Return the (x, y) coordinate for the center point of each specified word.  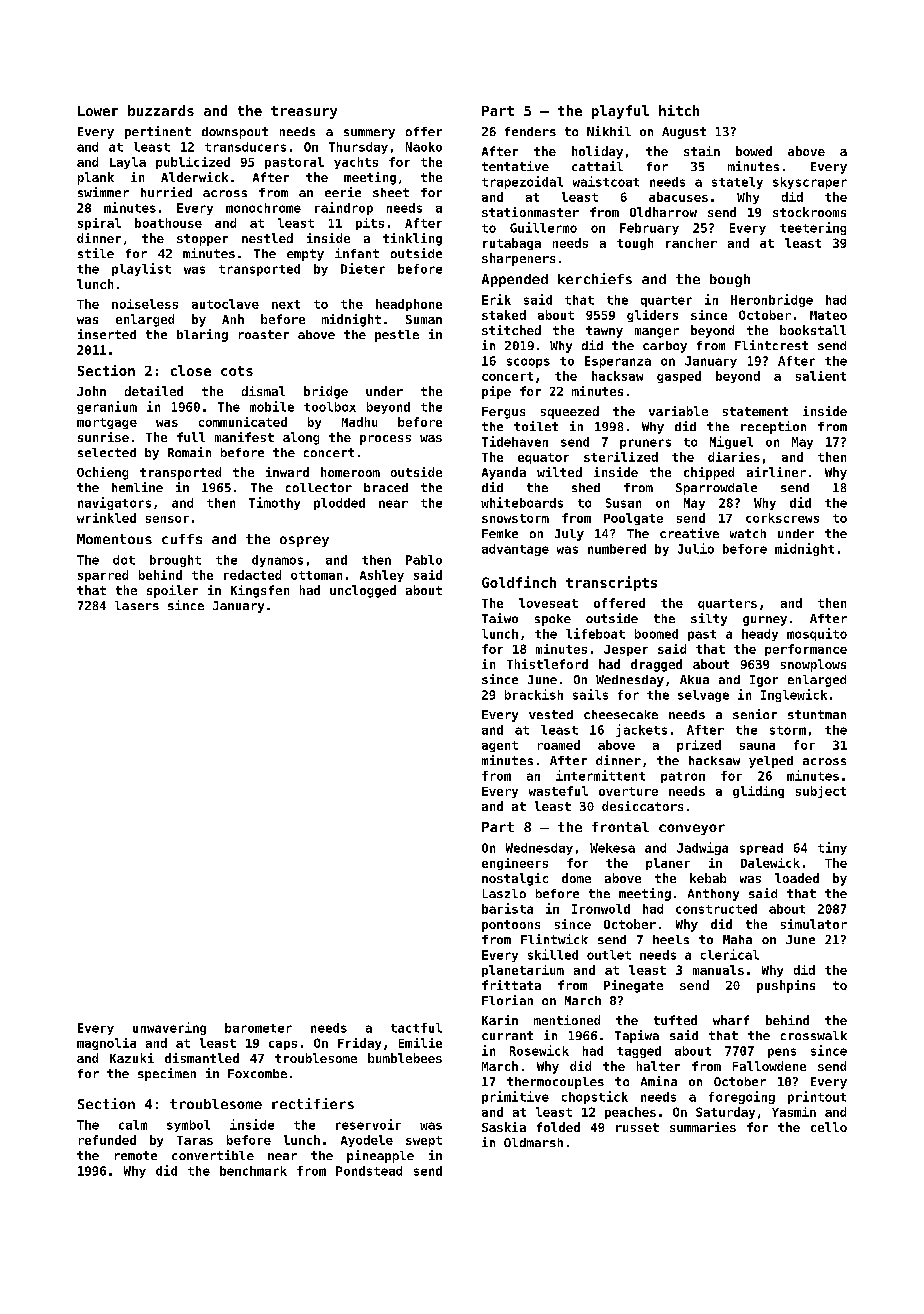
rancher (691, 243)
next (286, 304)
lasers (137, 605)
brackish (534, 694)
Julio (696, 548)
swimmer (103, 192)
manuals (718, 970)
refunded (107, 1140)
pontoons (511, 926)
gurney (765, 621)
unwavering (169, 1028)
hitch (679, 110)
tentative (515, 166)
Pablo (424, 560)
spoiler (172, 591)
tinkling (412, 239)
